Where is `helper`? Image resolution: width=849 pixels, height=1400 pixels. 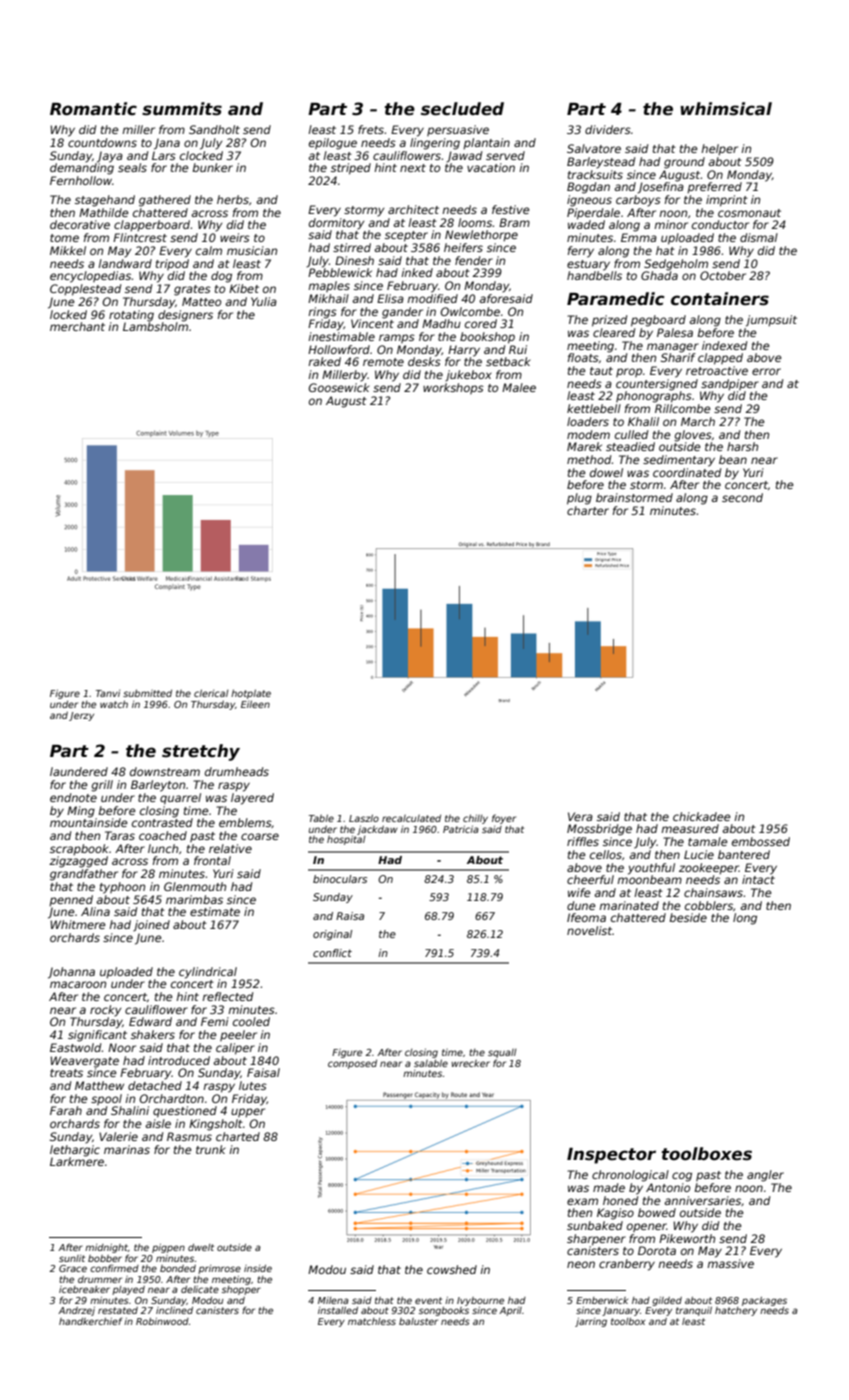 helper is located at coordinates (719, 149).
